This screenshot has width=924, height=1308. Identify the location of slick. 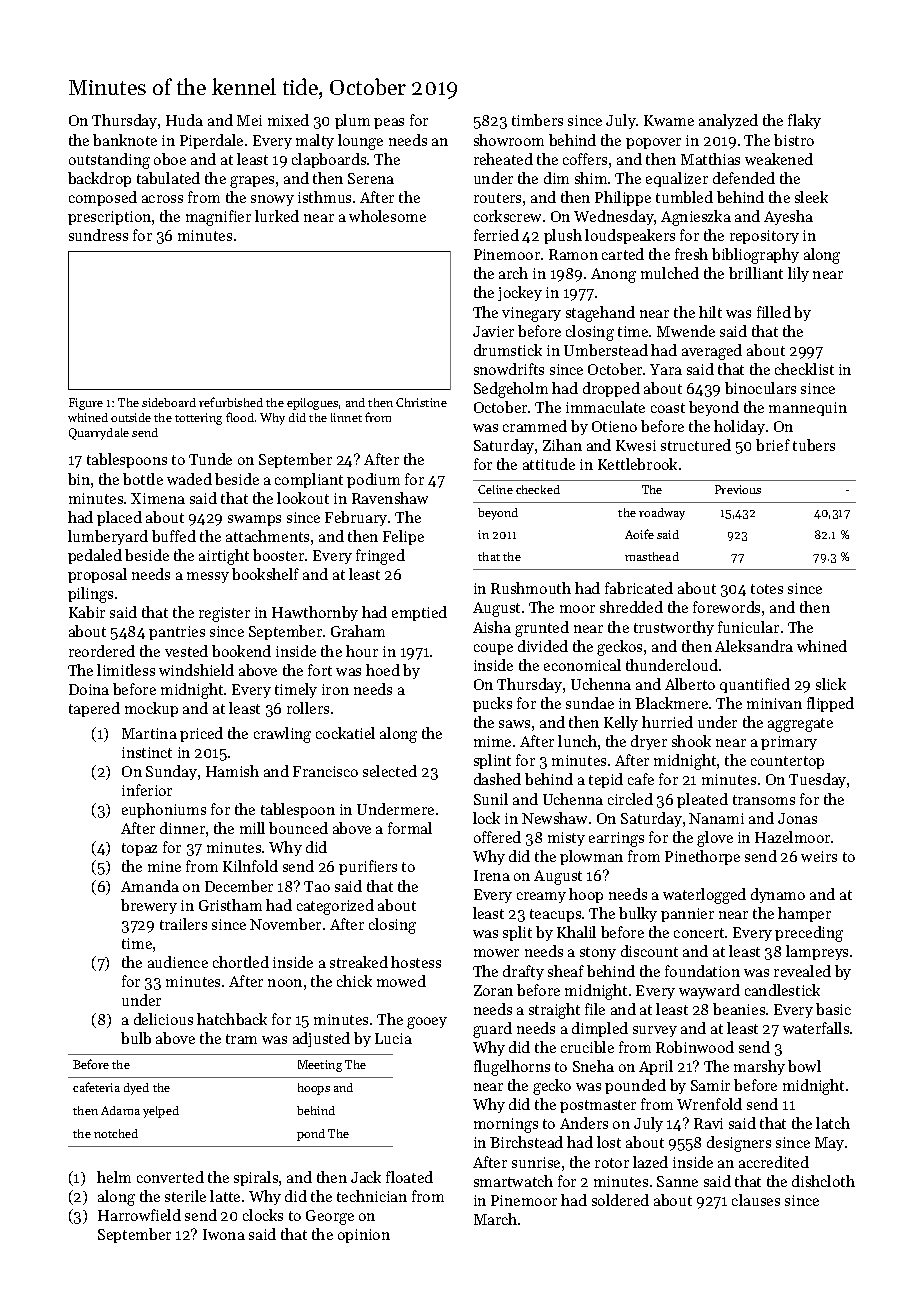
(831, 684).
